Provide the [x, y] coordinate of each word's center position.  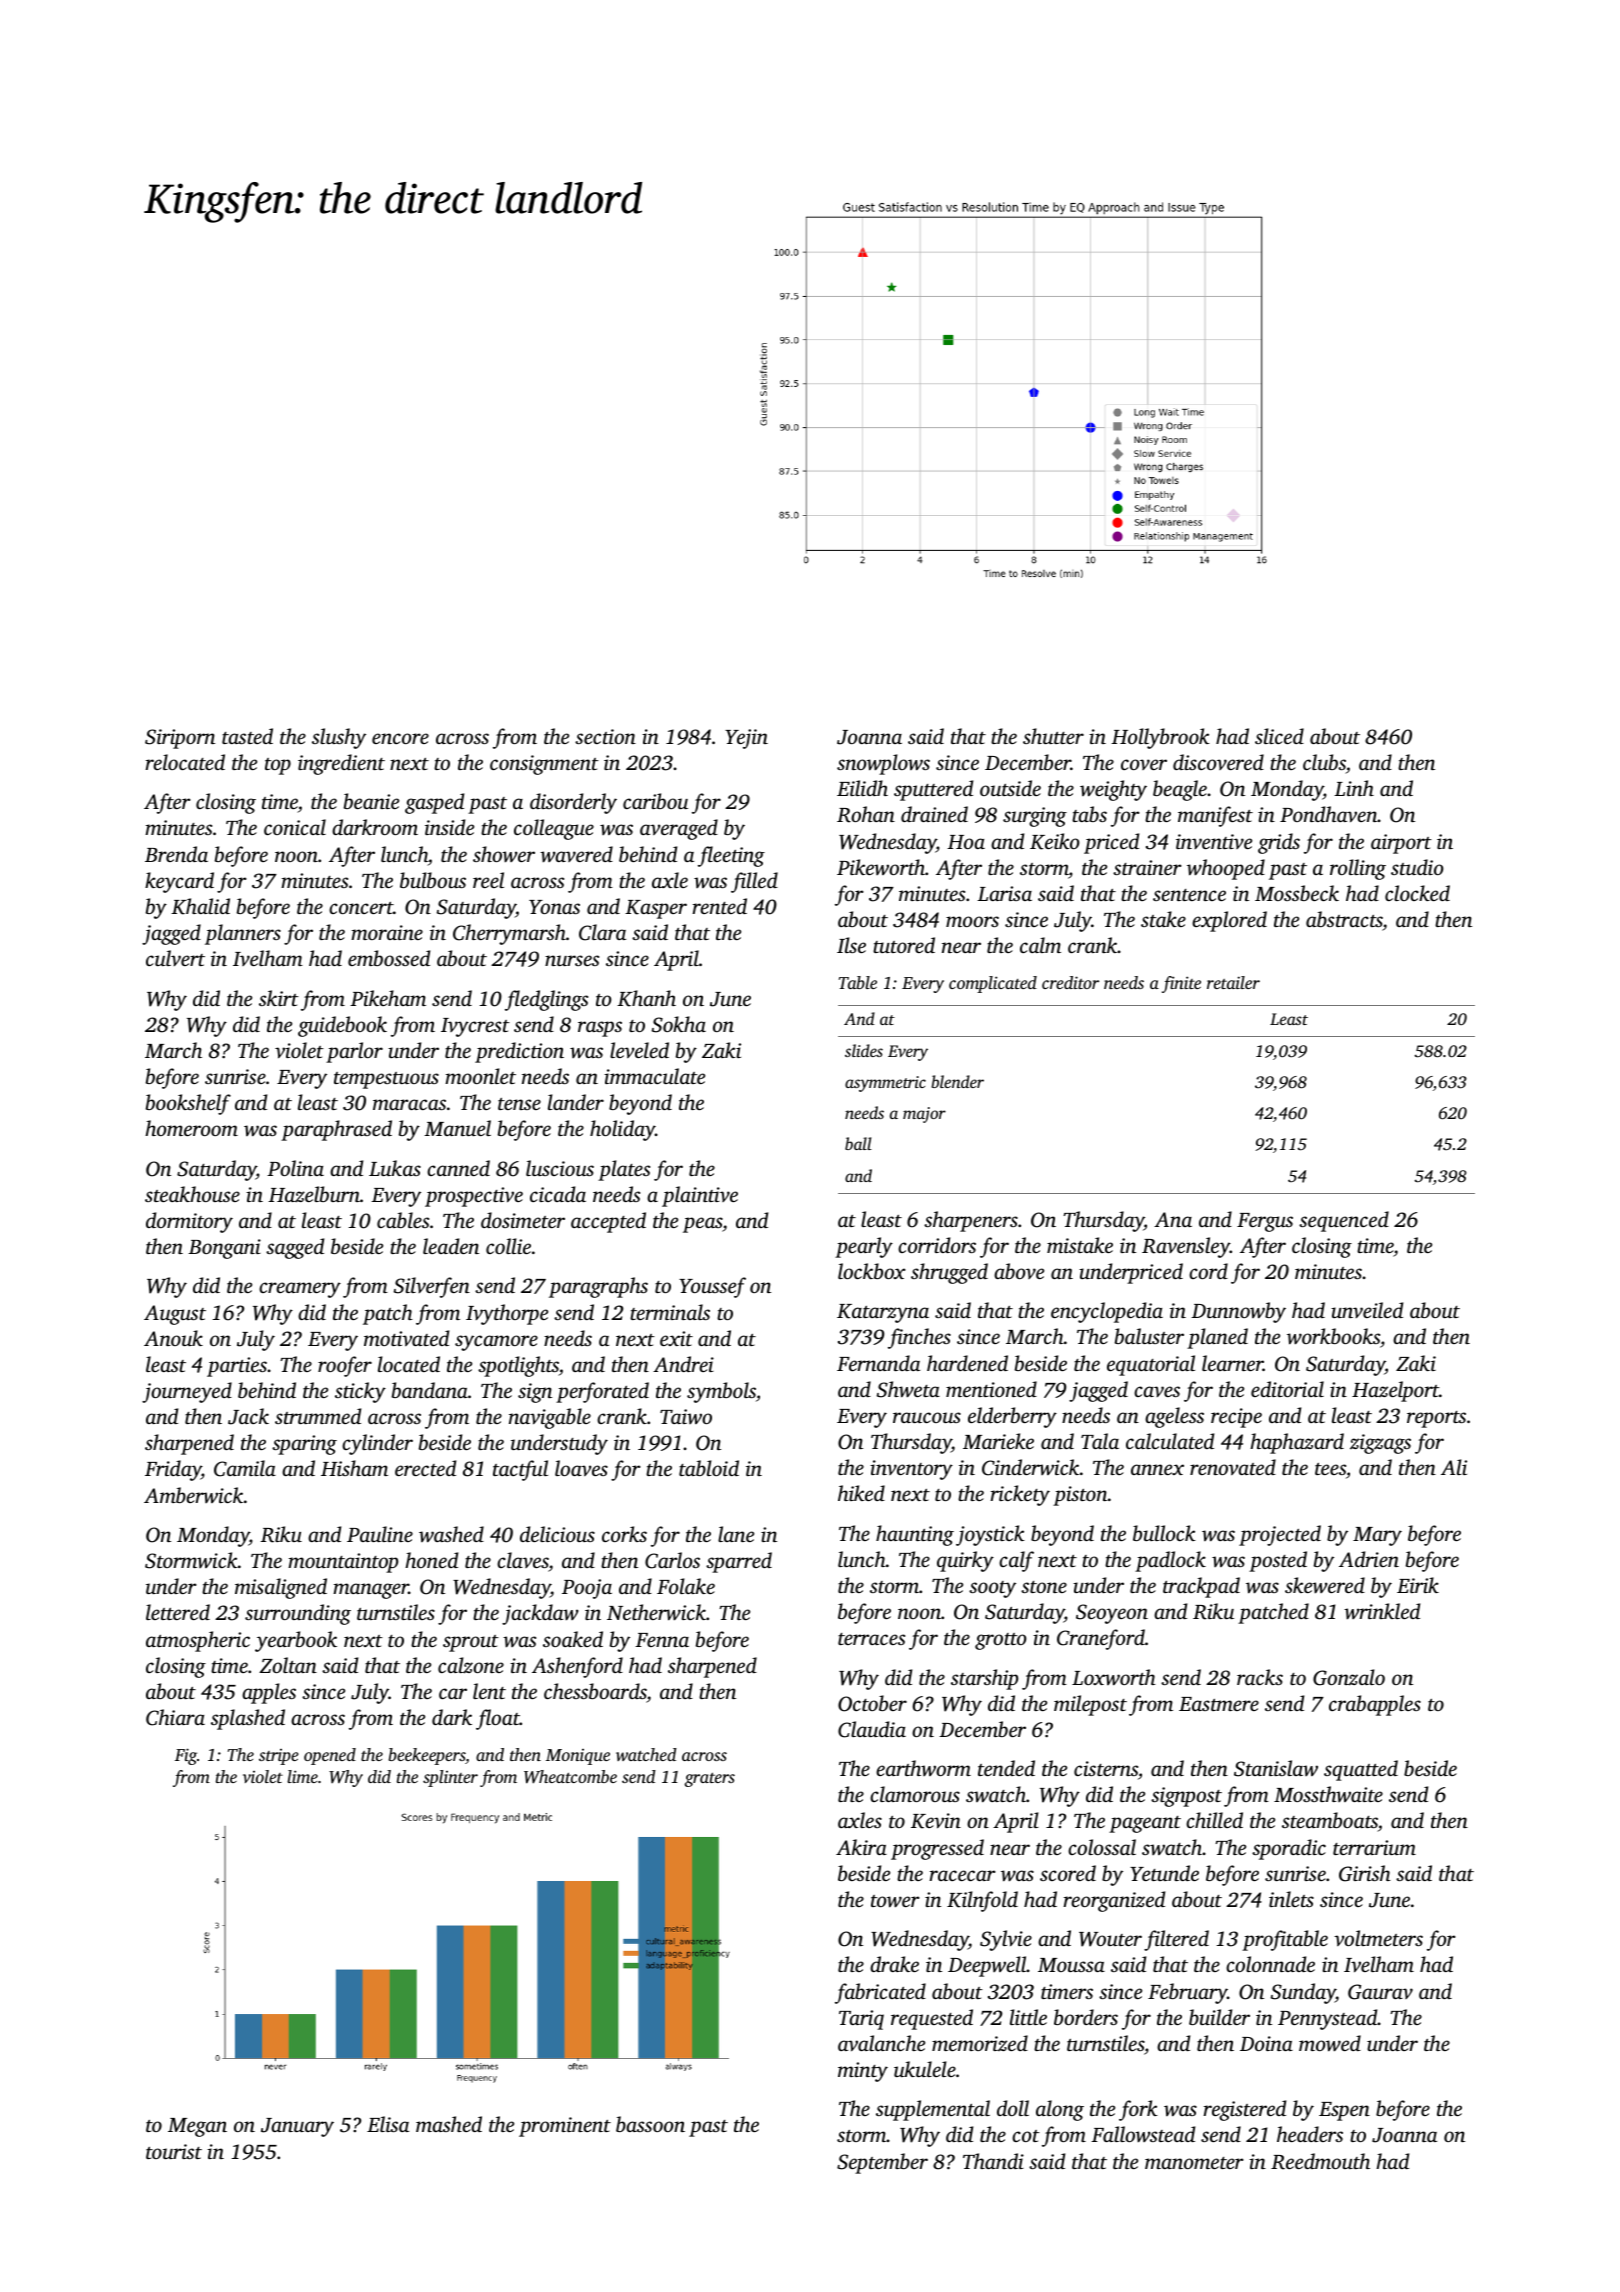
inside [449, 827]
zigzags [1380, 1444]
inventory [911, 1470]
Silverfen [432, 1287]
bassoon [650, 2124]
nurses [572, 960]
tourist [174, 2151]
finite [1181, 984]
